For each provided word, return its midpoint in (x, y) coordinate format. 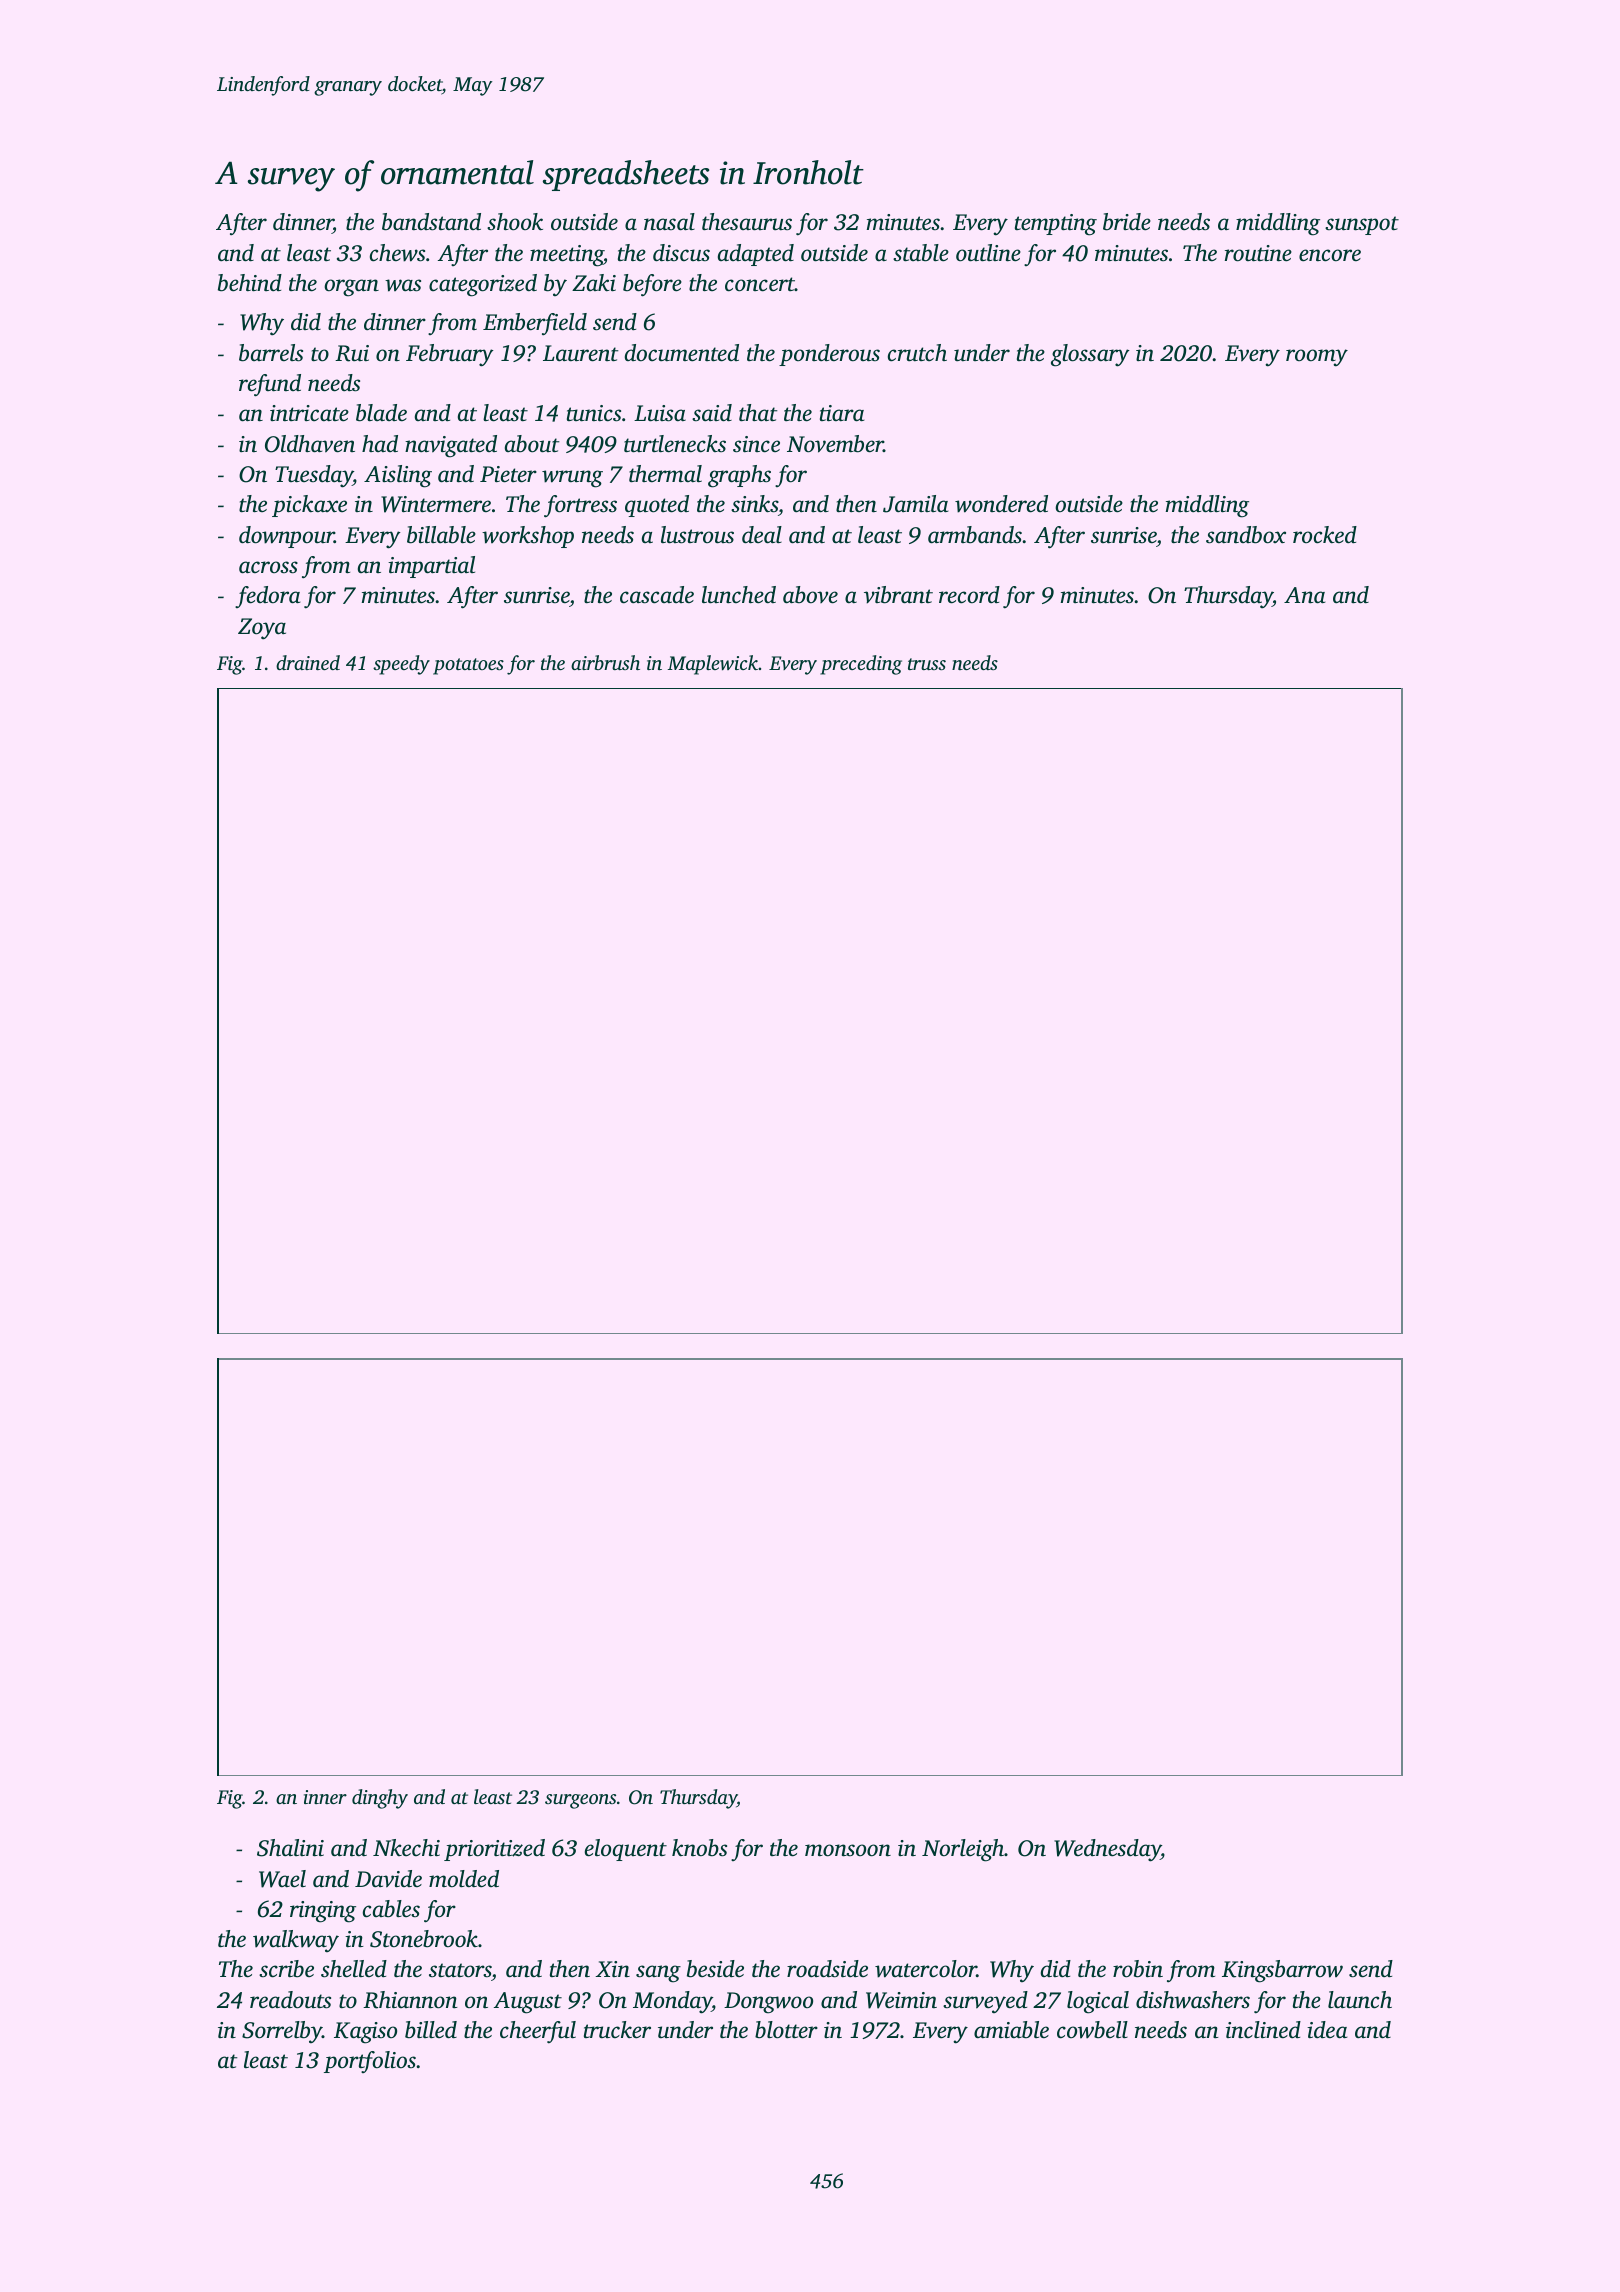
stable (921, 253)
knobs (699, 1848)
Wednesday (1107, 1850)
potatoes (468, 666)
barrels (271, 353)
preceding (861, 665)
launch (1360, 2000)
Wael (282, 1879)
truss (927, 664)
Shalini (290, 1848)
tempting (1056, 225)
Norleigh (963, 1850)
